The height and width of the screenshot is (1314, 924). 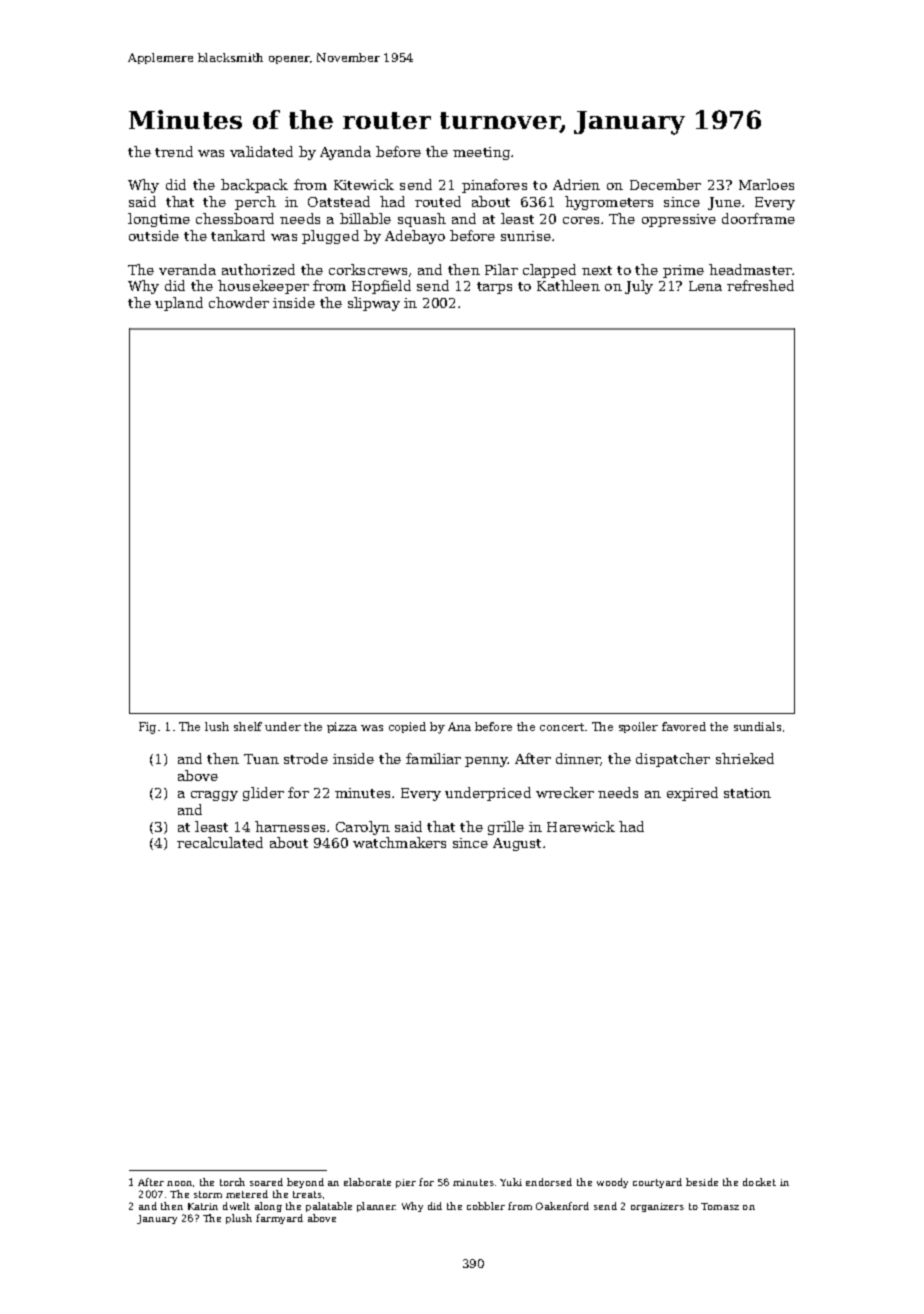 I want to click on torch, so click(x=232, y=1182).
